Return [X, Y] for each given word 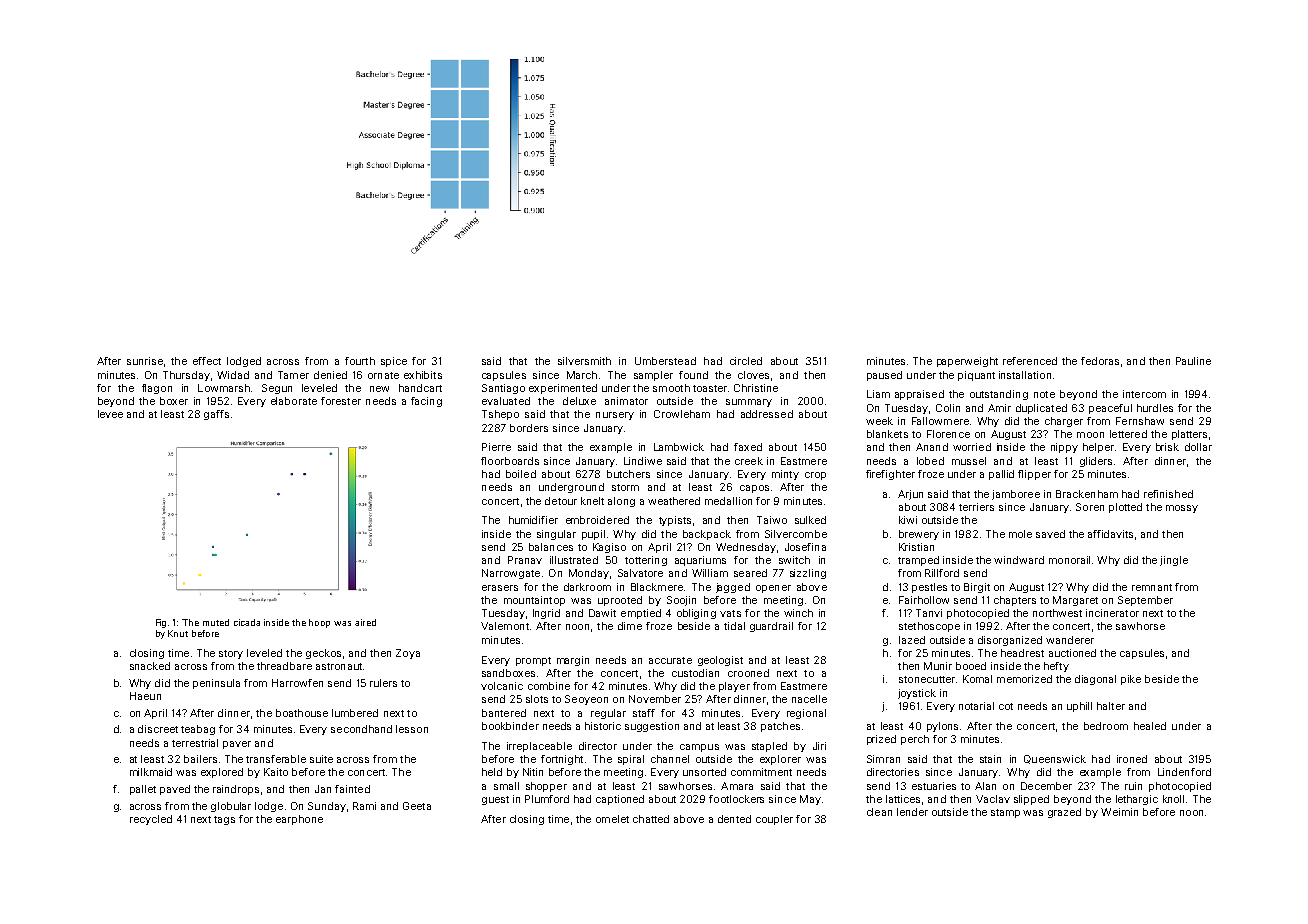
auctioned [1072, 653]
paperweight [967, 362]
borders [529, 428]
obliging [696, 614]
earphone [299, 820]
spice [394, 362]
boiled [521, 474]
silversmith [584, 361]
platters [1189, 435]
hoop [319, 623]
